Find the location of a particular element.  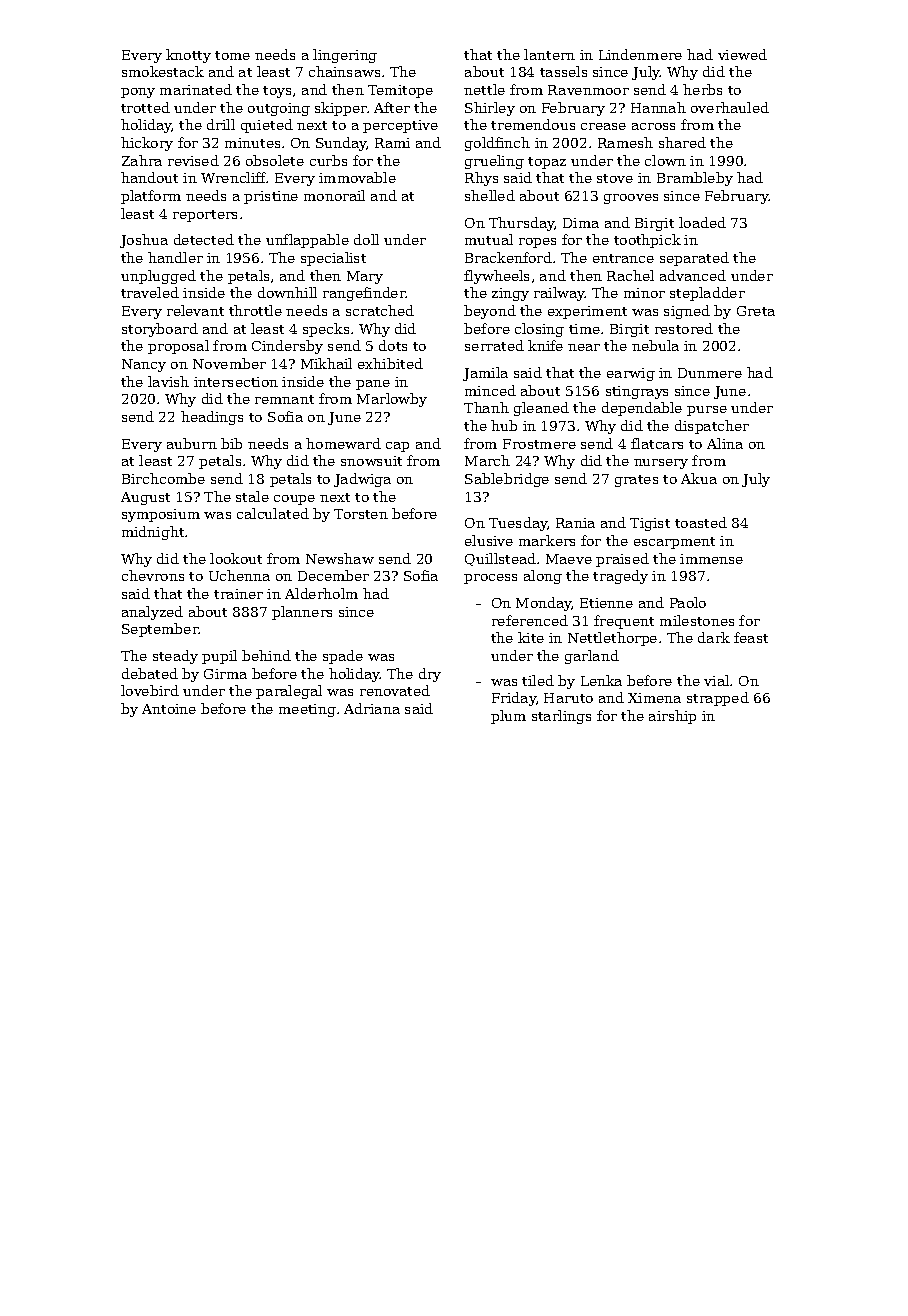

grates is located at coordinates (636, 481).
